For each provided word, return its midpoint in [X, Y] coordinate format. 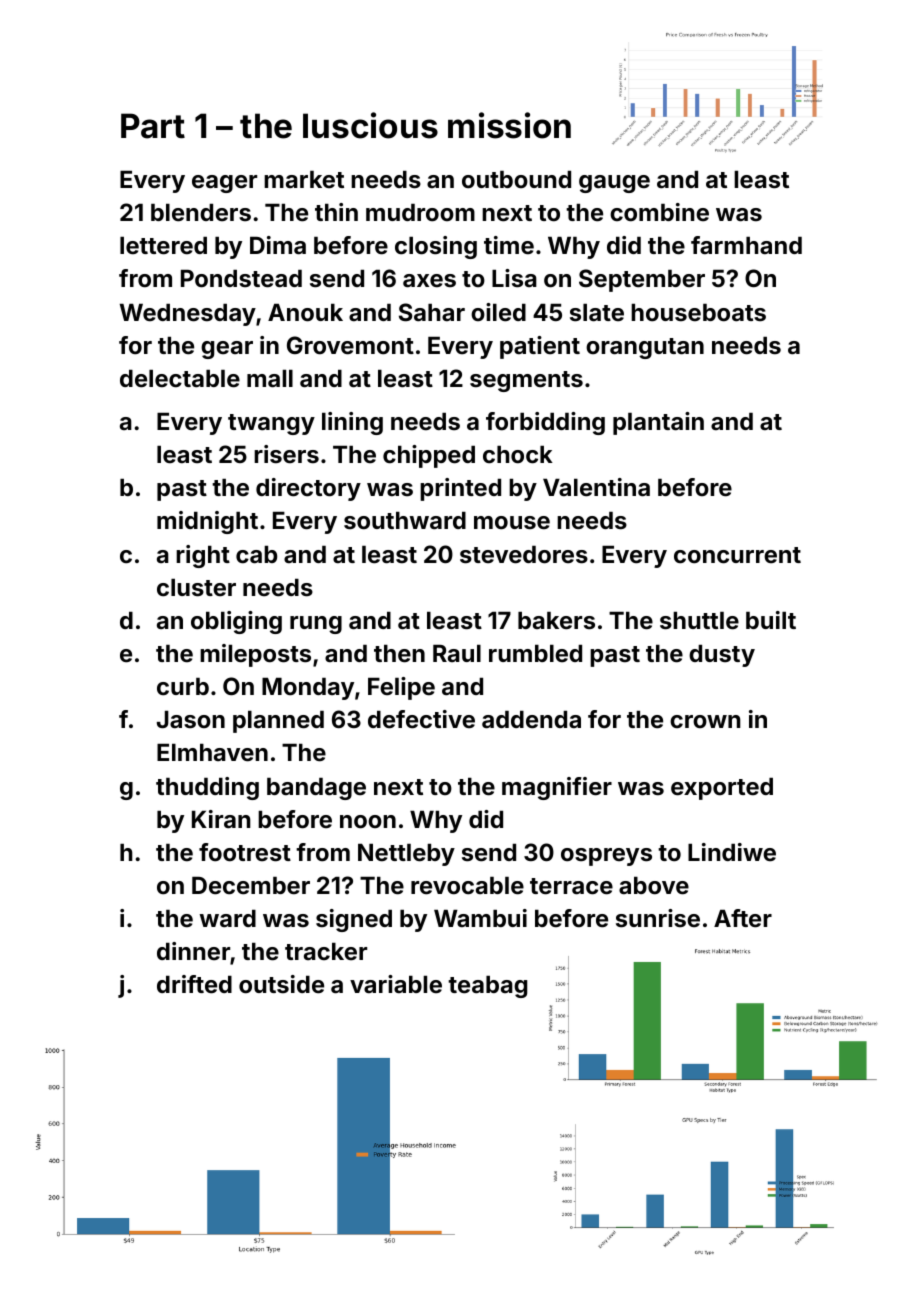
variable [396, 984]
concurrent [737, 555]
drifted [194, 984]
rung [316, 625]
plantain [658, 423]
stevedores [524, 555]
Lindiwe [732, 852]
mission [509, 125]
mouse [512, 523]
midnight [207, 522]
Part [153, 126]
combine [659, 212]
